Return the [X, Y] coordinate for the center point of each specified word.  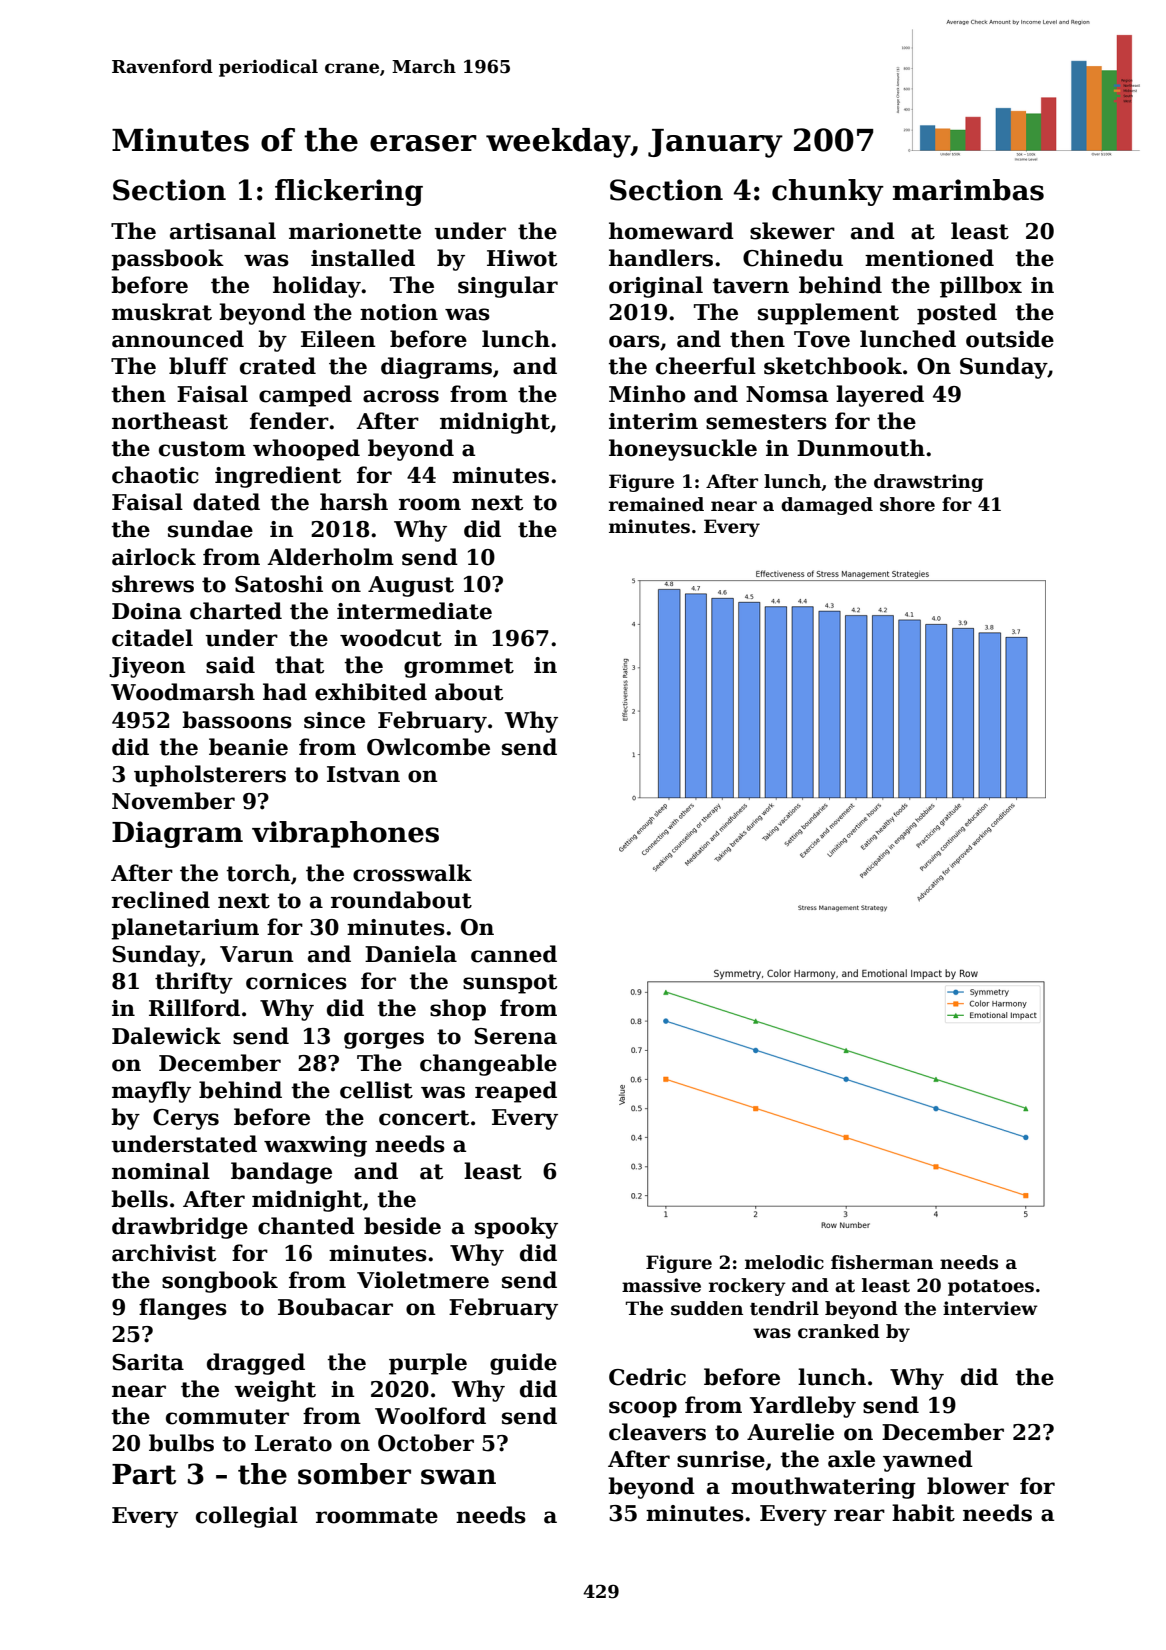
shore [907, 504]
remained [656, 504]
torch [258, 873]
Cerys [186, 1119]
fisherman [882, 1262]
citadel [152, 638]
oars [634, 341]
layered [880, 396]
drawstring [929, 483]
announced [178, 339]
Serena [515, 1036]
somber [354, 1474]
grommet [459, 668]
